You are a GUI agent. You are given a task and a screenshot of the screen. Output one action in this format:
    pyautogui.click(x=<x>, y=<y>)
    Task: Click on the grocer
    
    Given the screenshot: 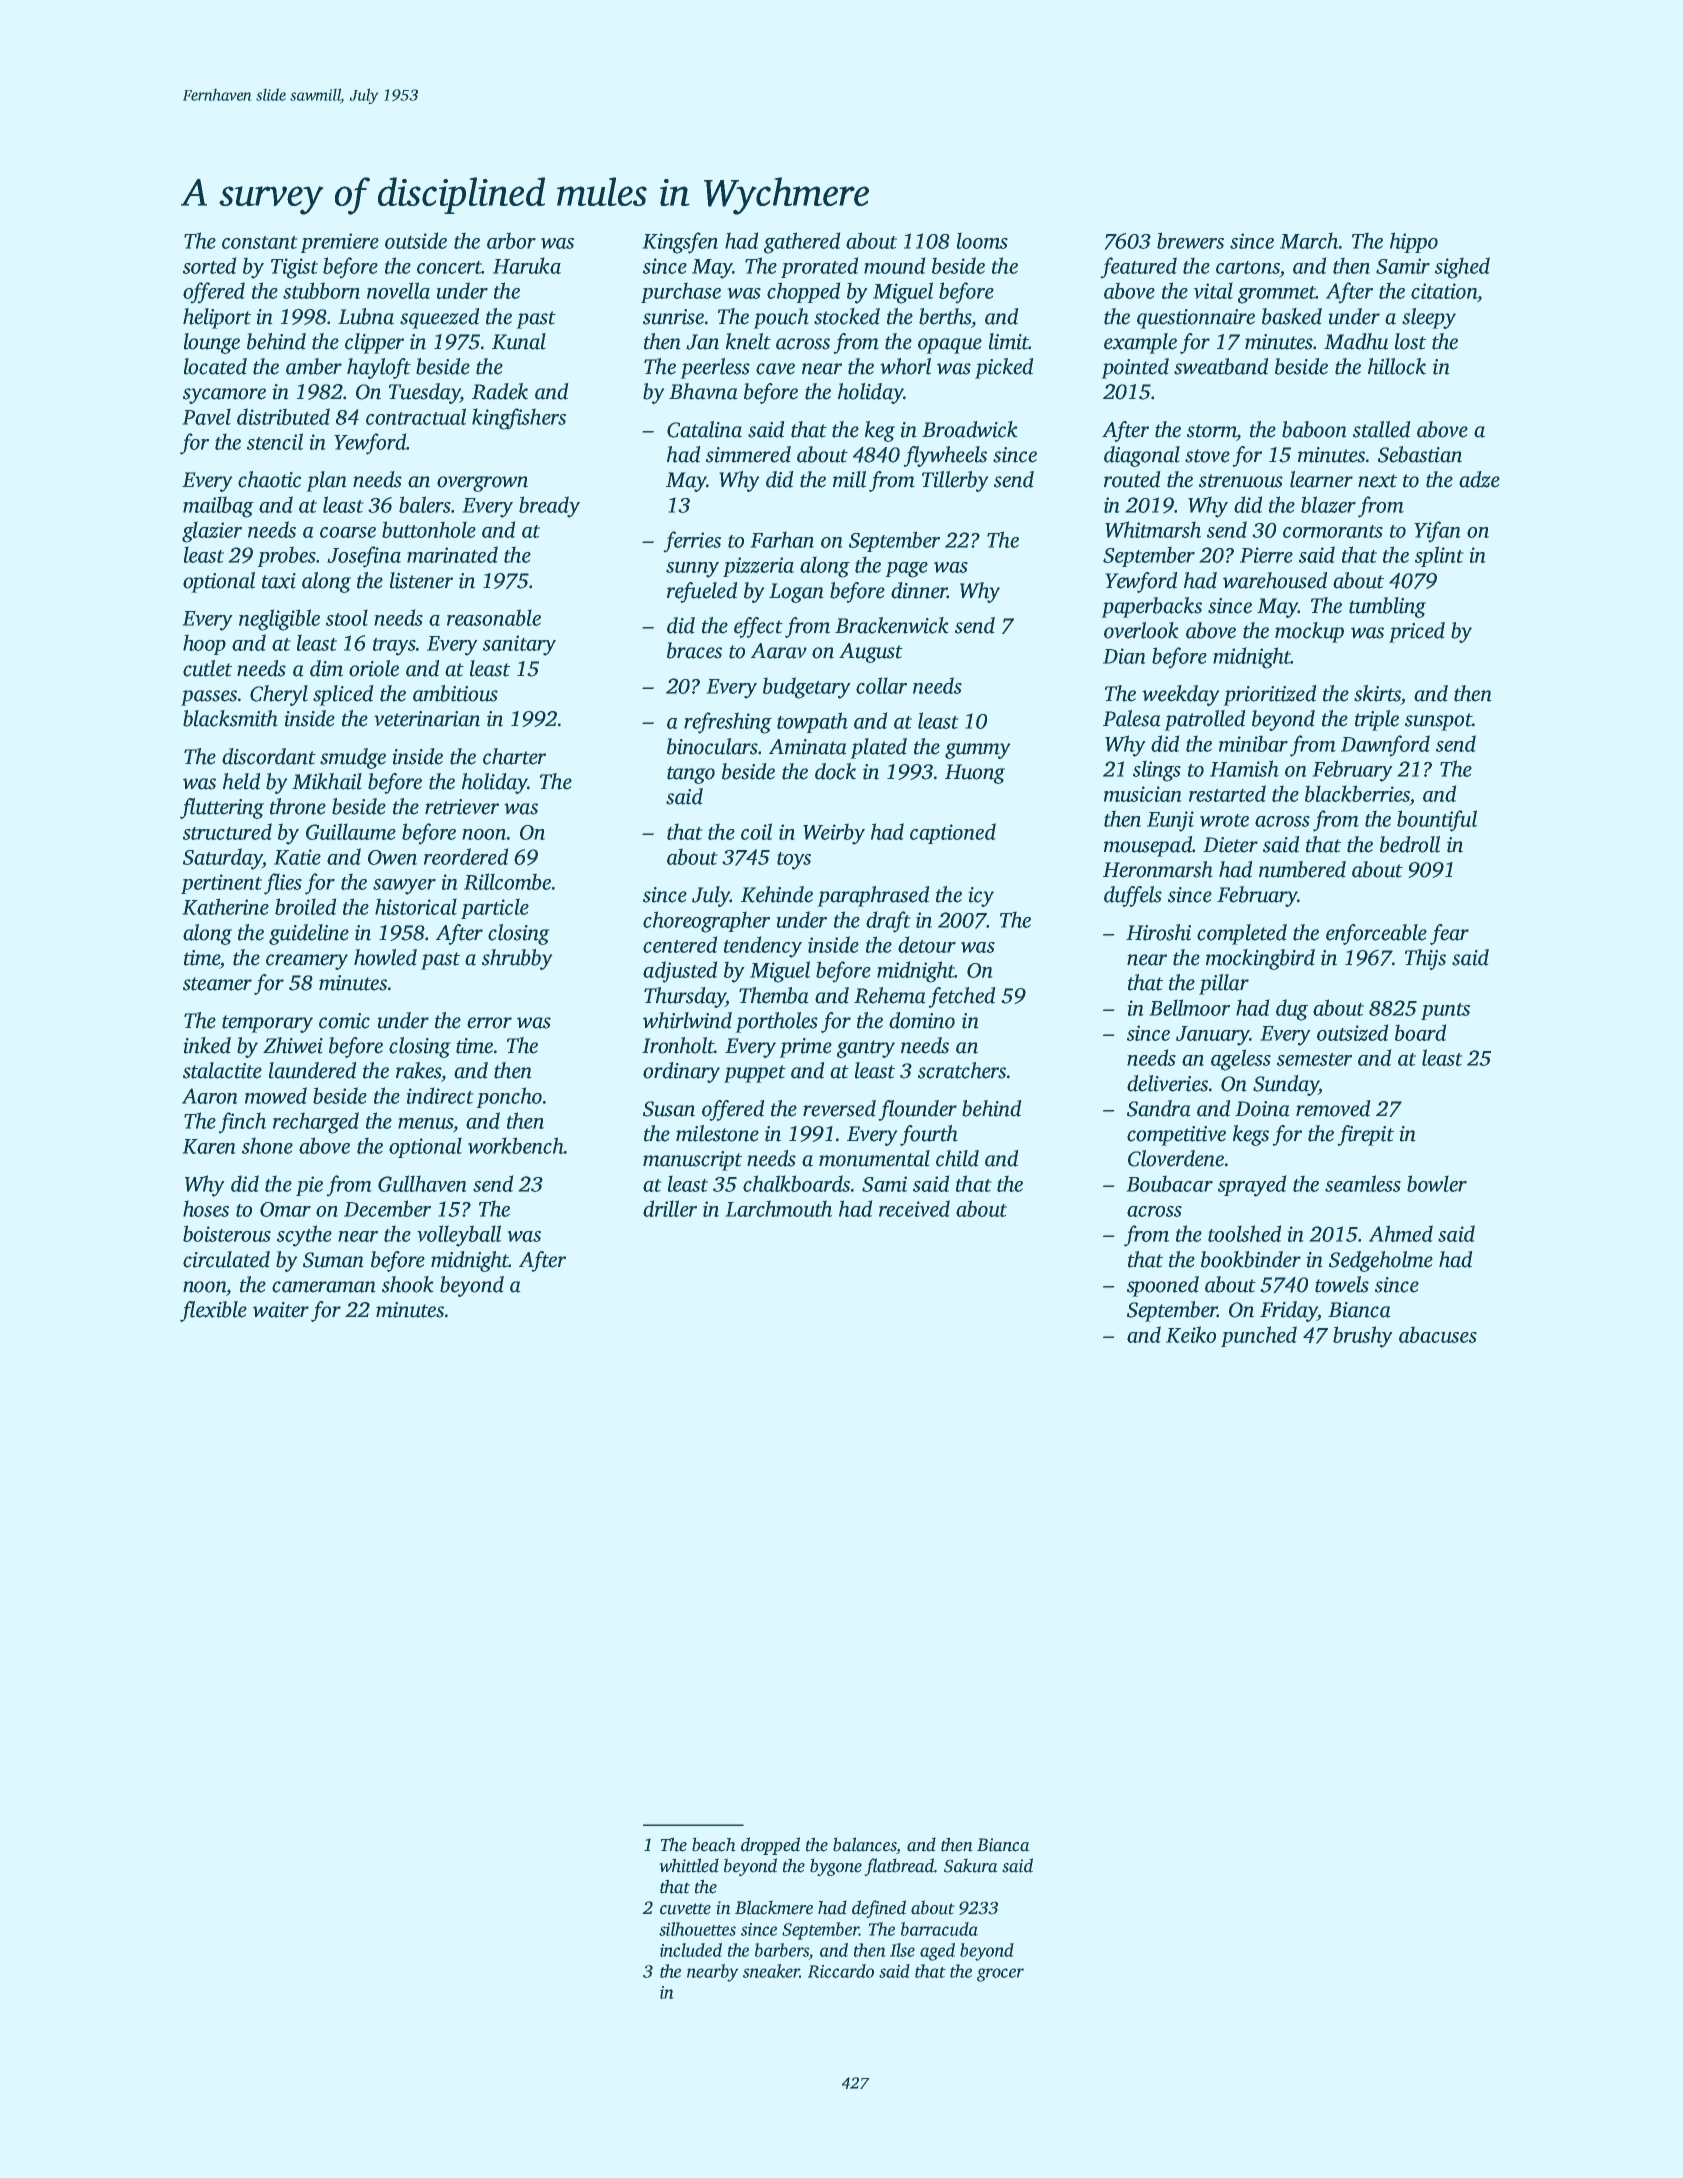 What is the action you would take?
    pyautogui.click(x=1000, y=1975)
